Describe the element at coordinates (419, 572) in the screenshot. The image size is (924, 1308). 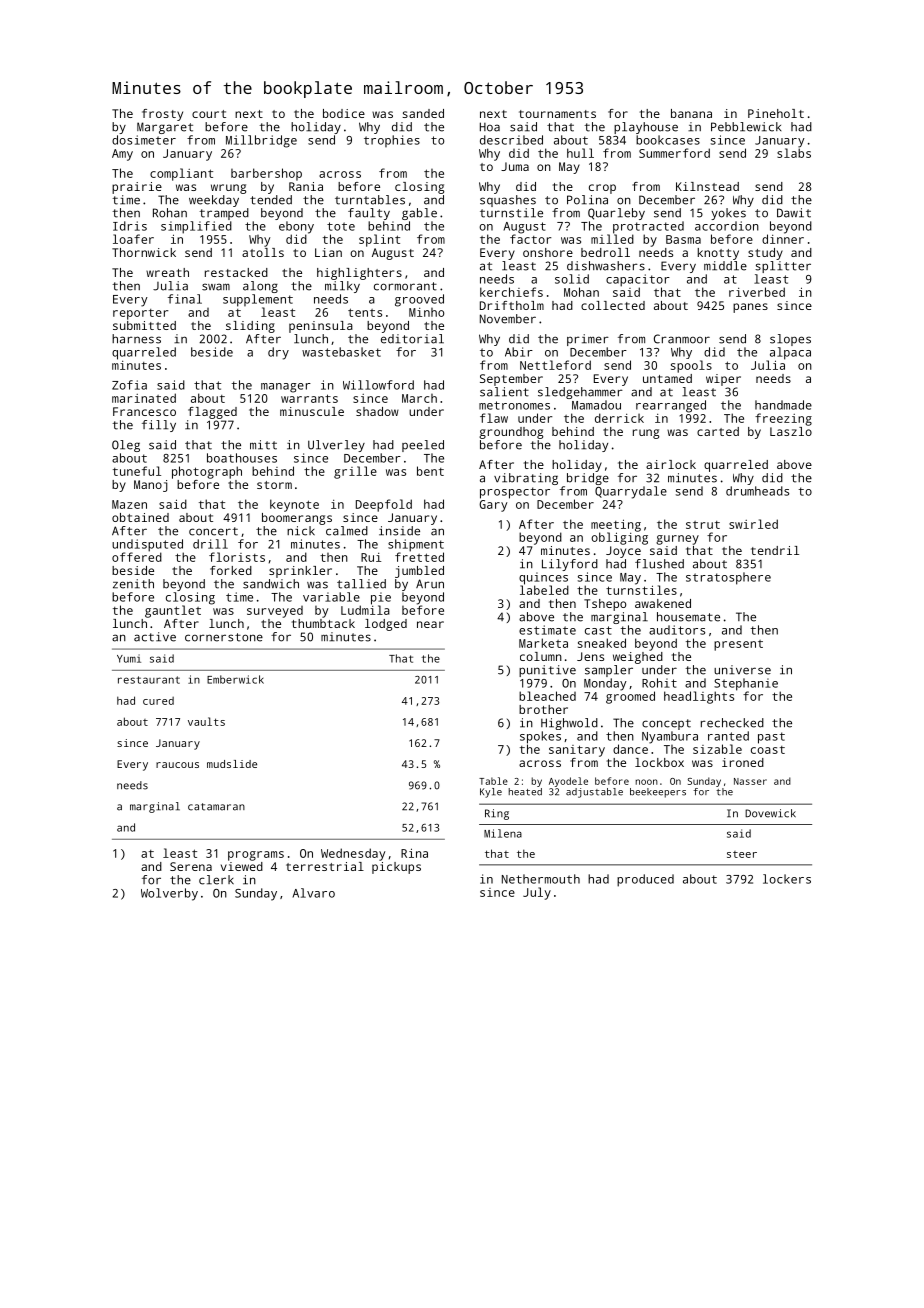
I see `jumbled` at that location.
